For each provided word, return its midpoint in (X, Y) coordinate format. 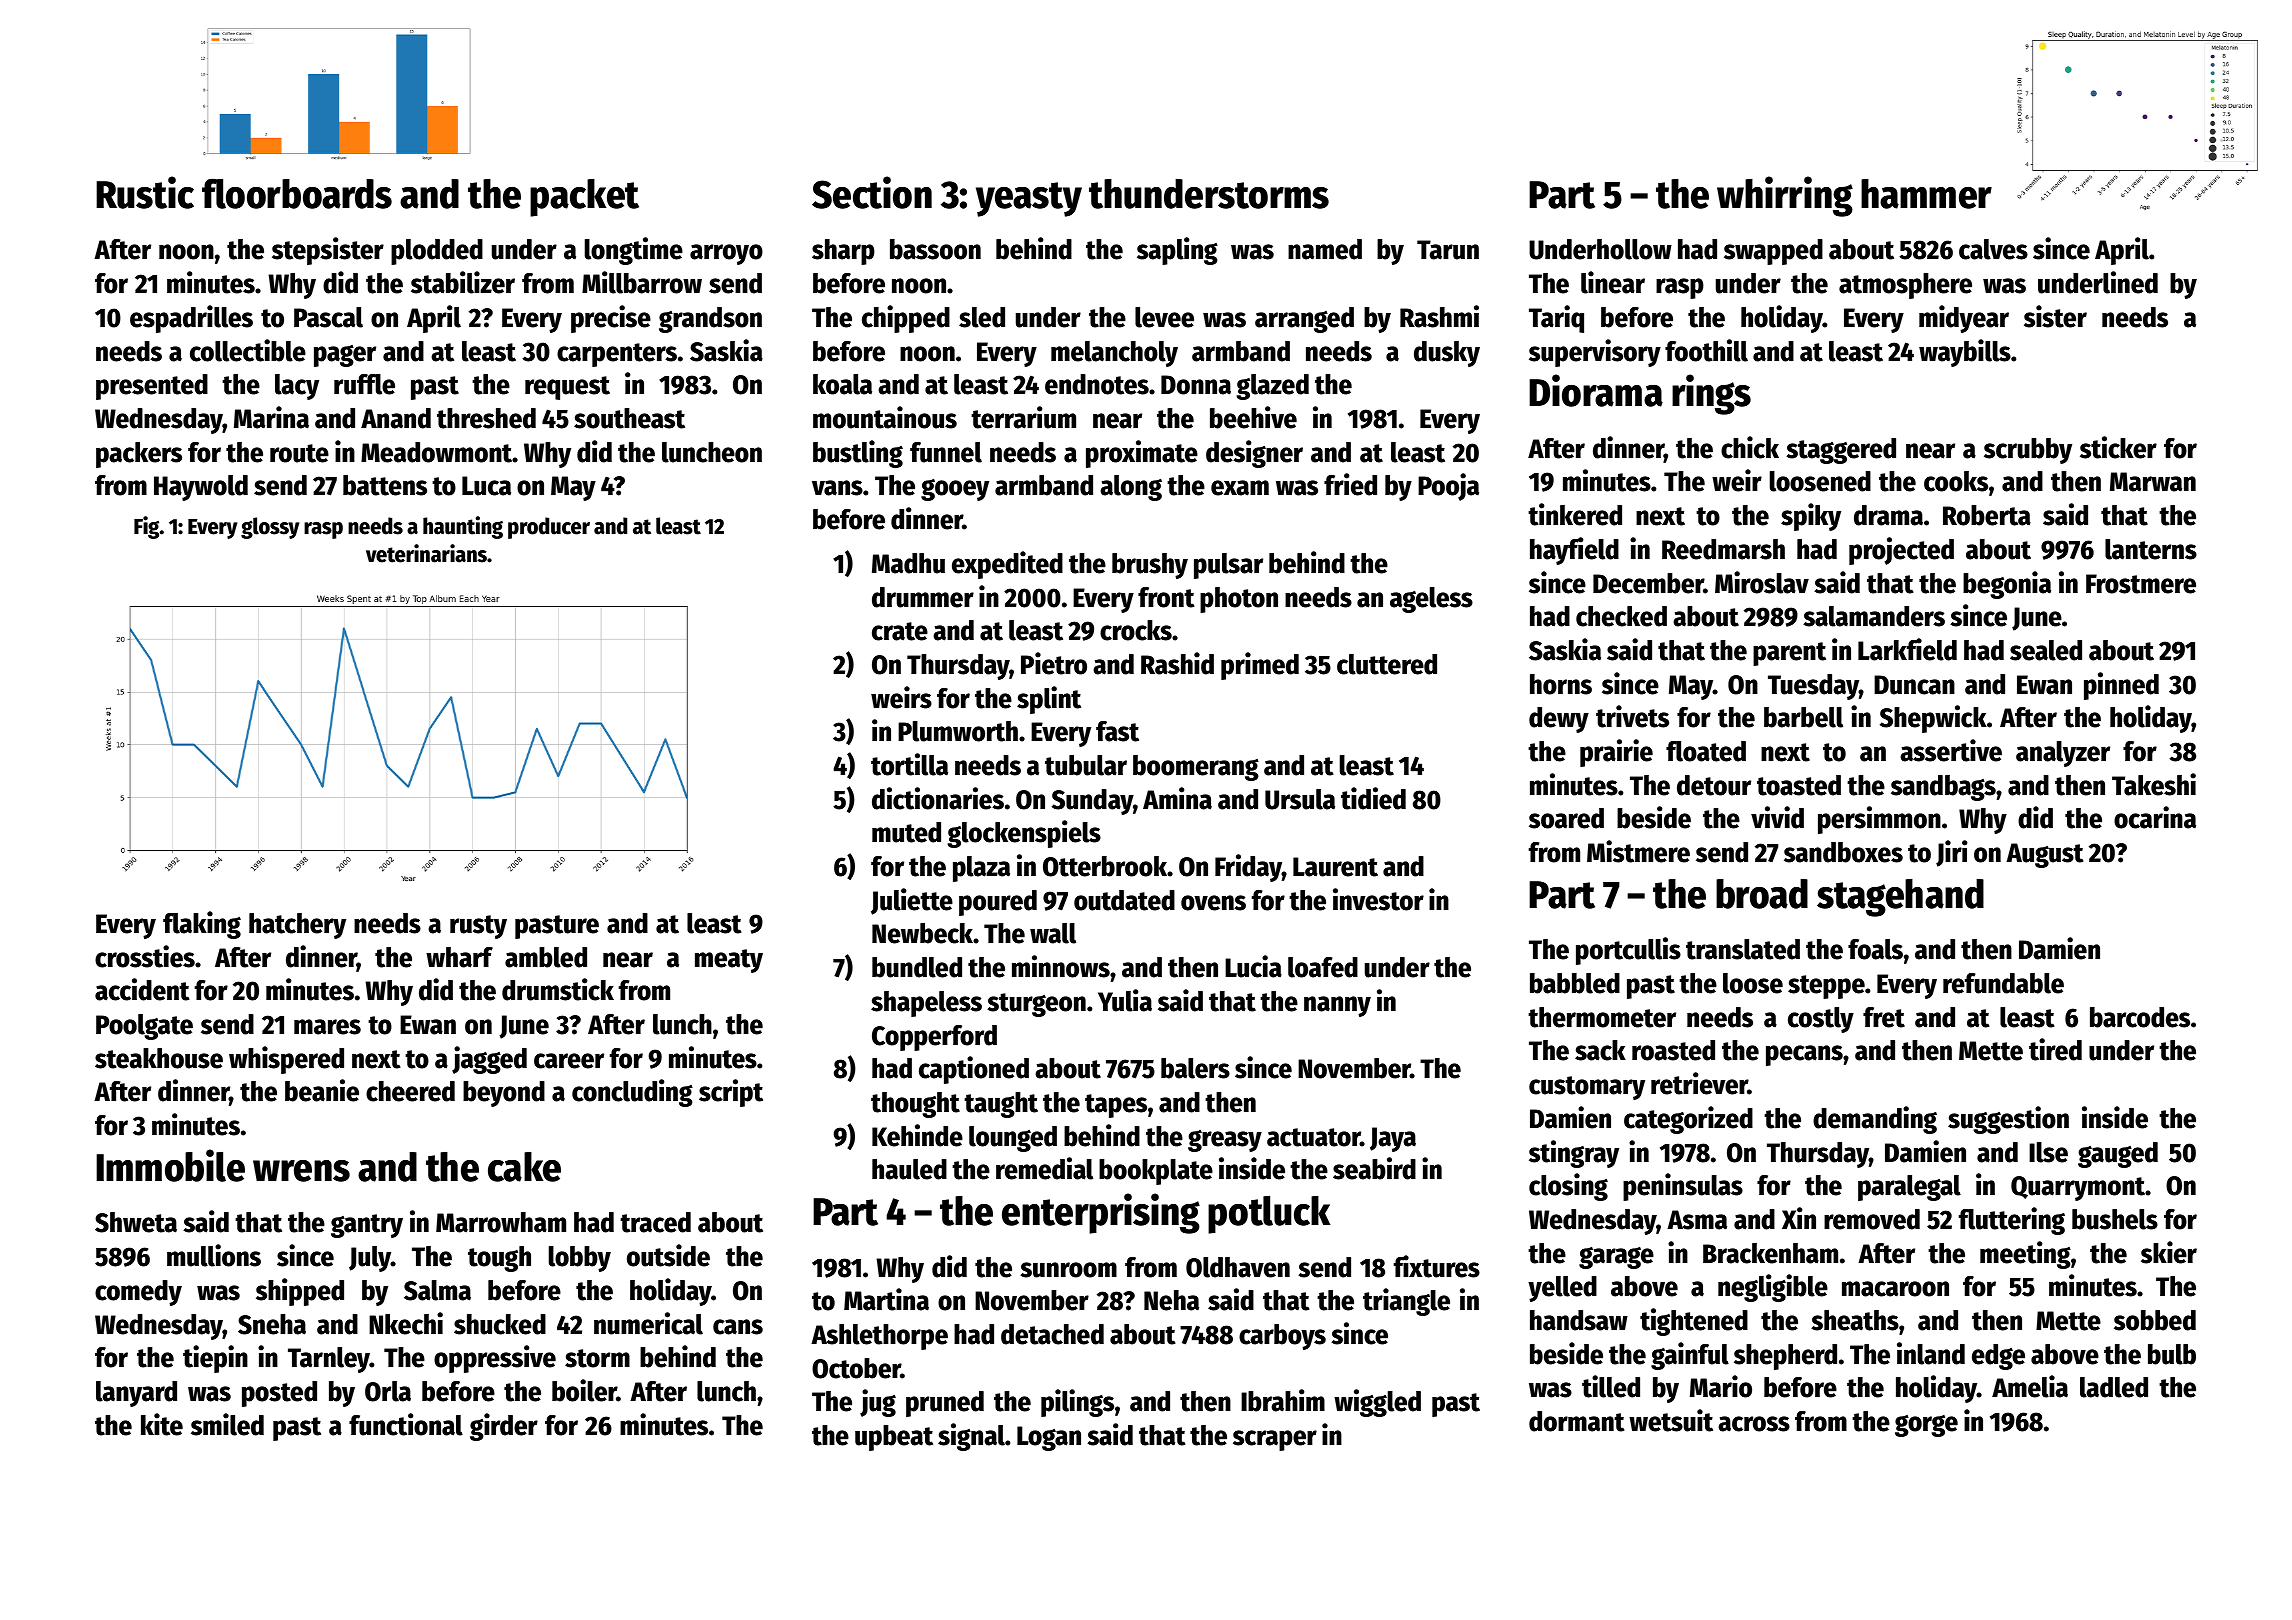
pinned (2121, 686)
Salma (437, 1290)
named (1325, 249)
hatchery (297, 926)
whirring (1785, 196)
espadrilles (191, 319)
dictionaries (938, 798)
